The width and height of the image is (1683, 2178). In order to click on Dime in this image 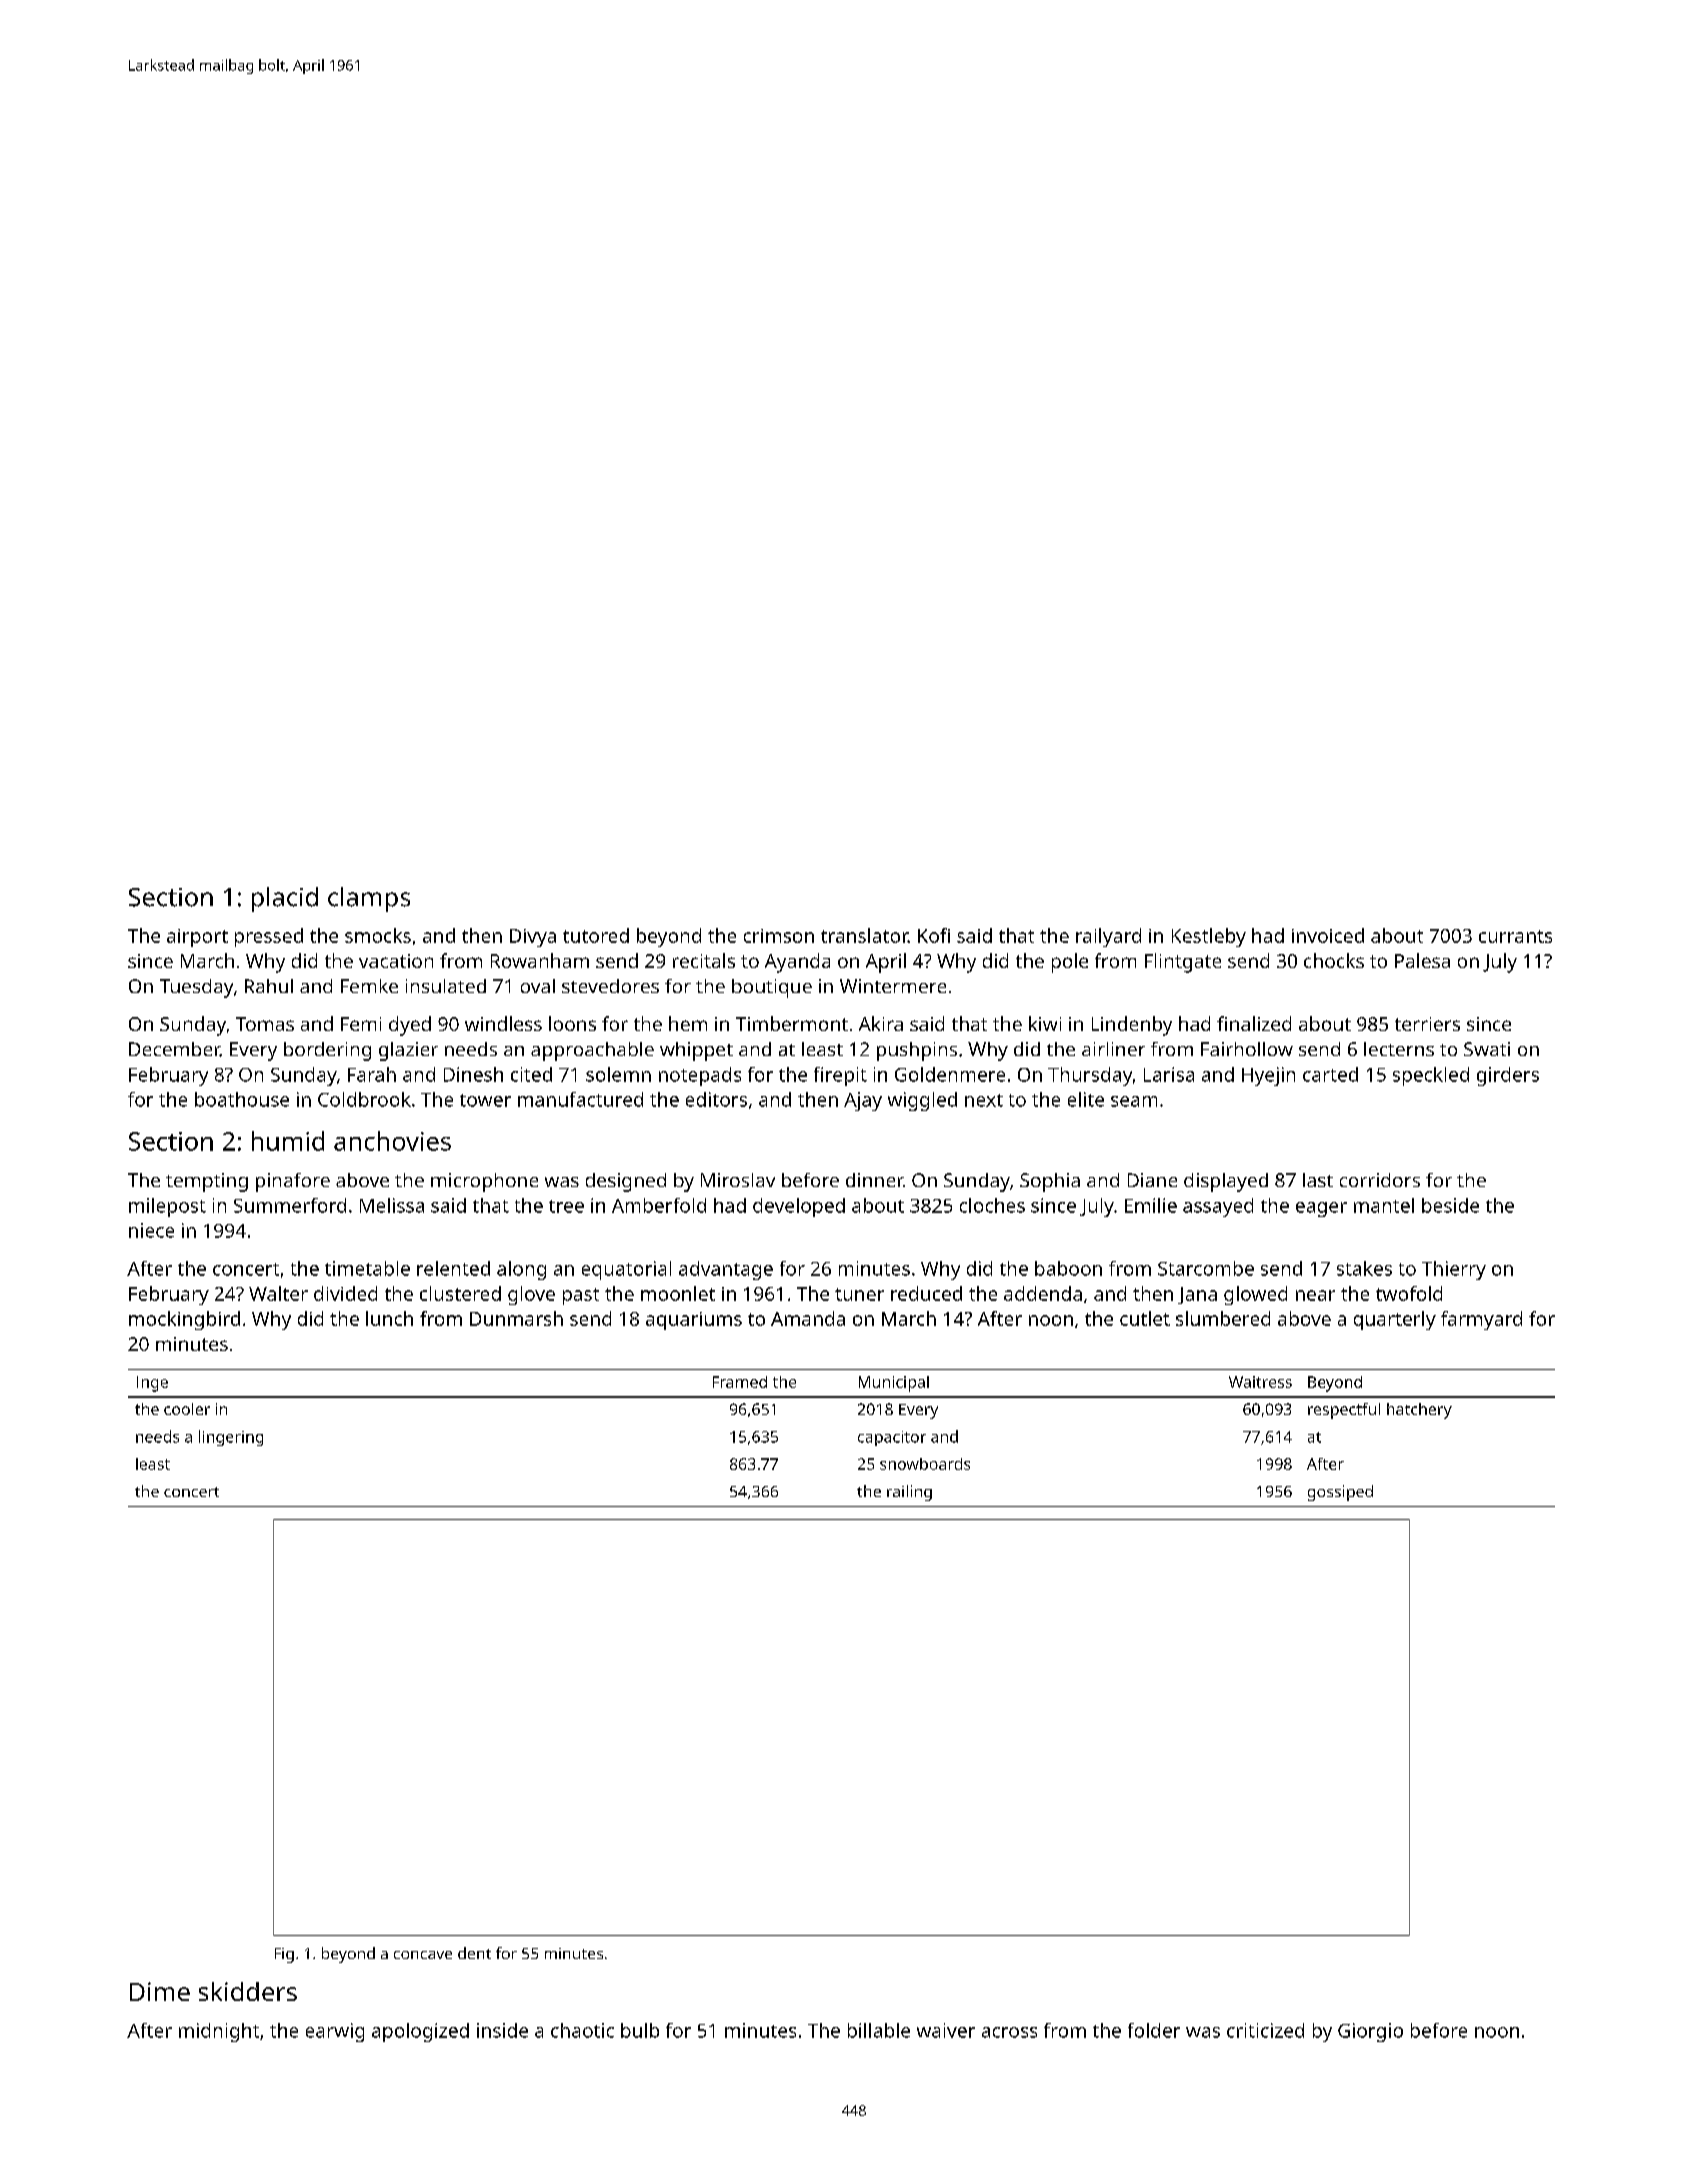, I will do `click(160, 1991)`.
